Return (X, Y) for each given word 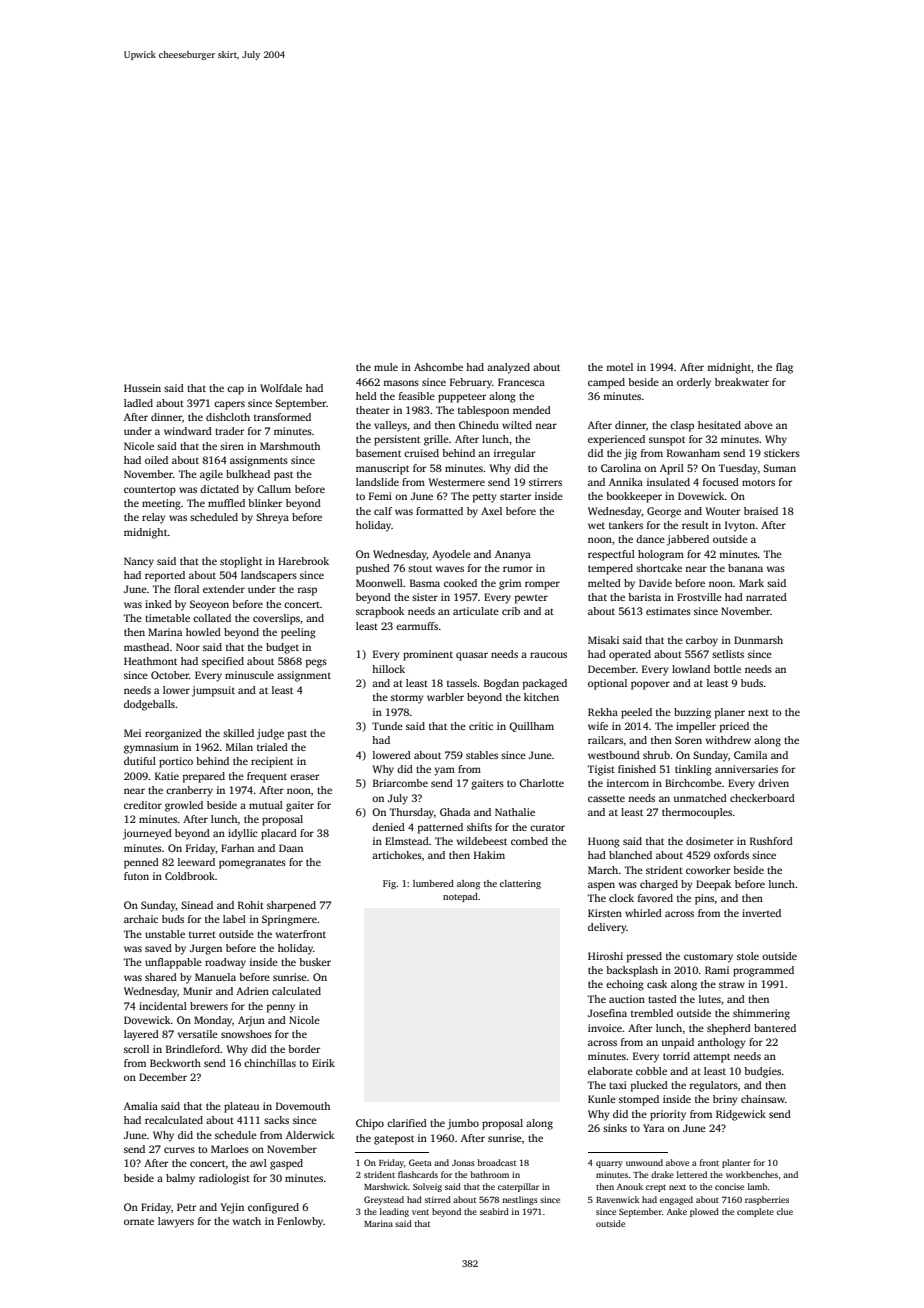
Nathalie (515, 812)
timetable (167, 618)
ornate (139, 1222)
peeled (636, 713)
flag (784, 368)
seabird (494, 1211)
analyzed (508, 368)
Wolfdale (281, 388)
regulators (714, 1086)
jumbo (463, 1124)
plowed (704, 1212)
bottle (727, 669)
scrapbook (380, 612)
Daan (291, 848)
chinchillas (270, 1063)
